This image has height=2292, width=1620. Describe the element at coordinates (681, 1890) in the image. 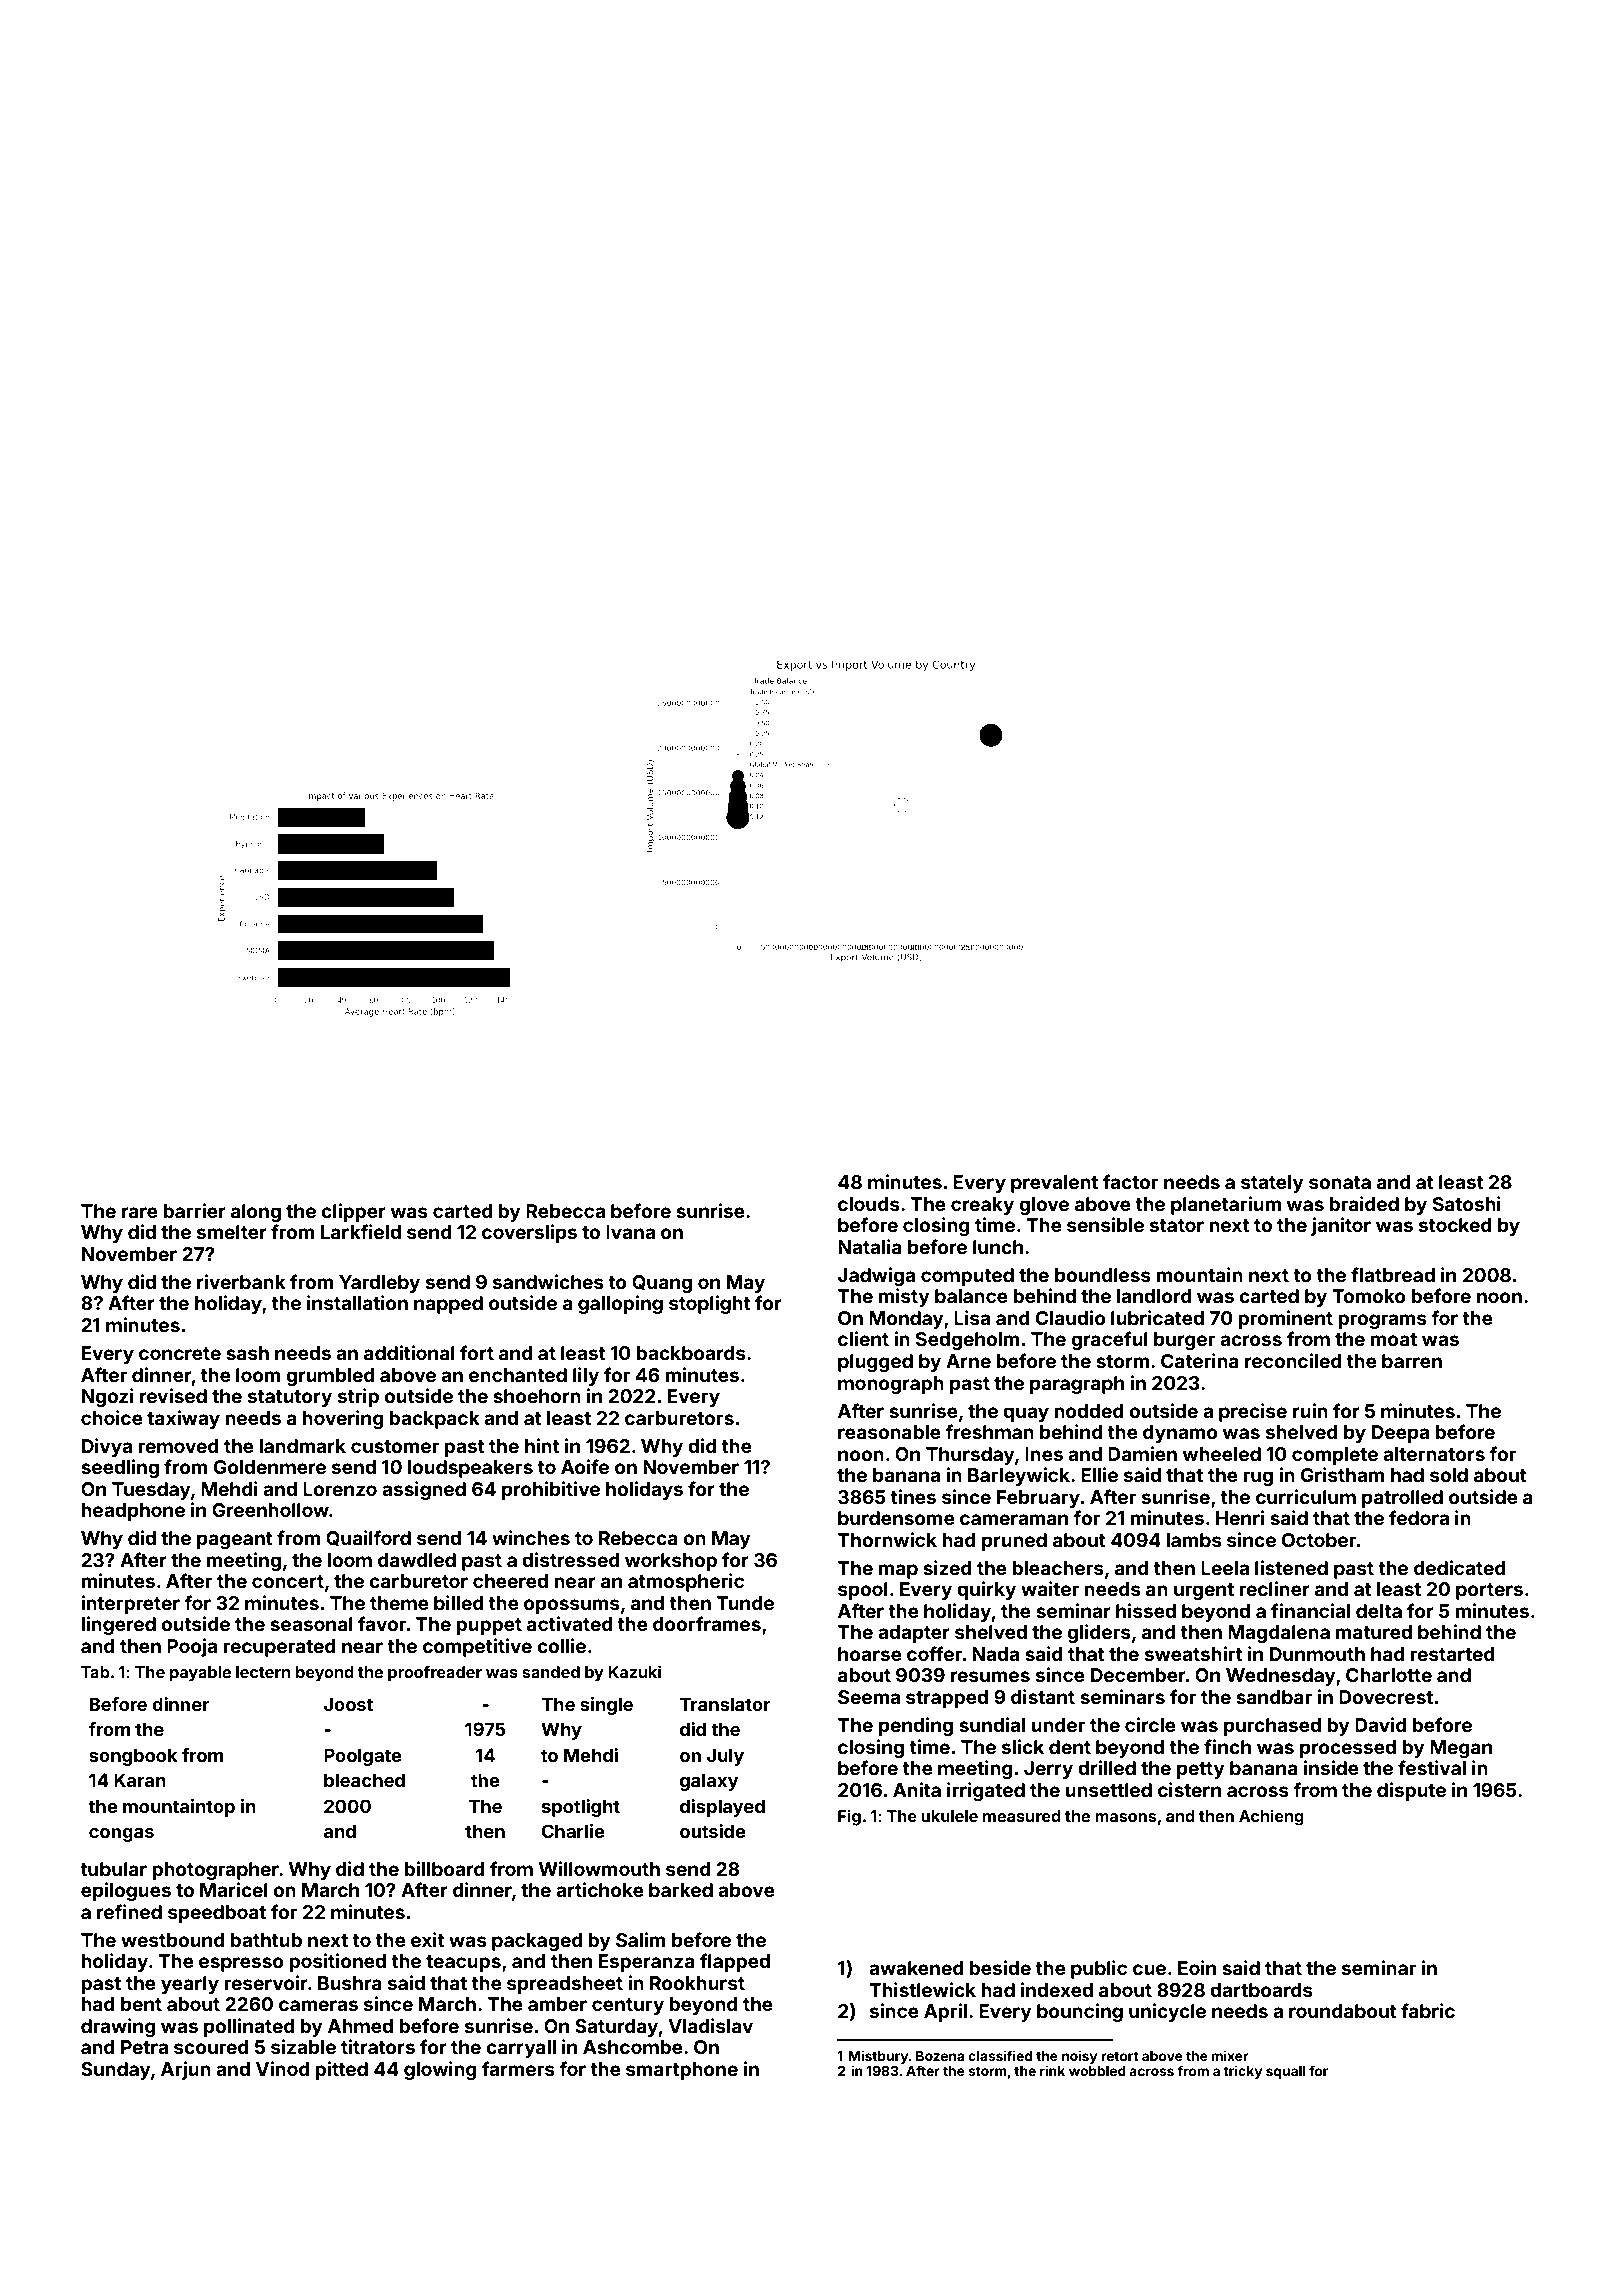

I see `barked` at that location.
